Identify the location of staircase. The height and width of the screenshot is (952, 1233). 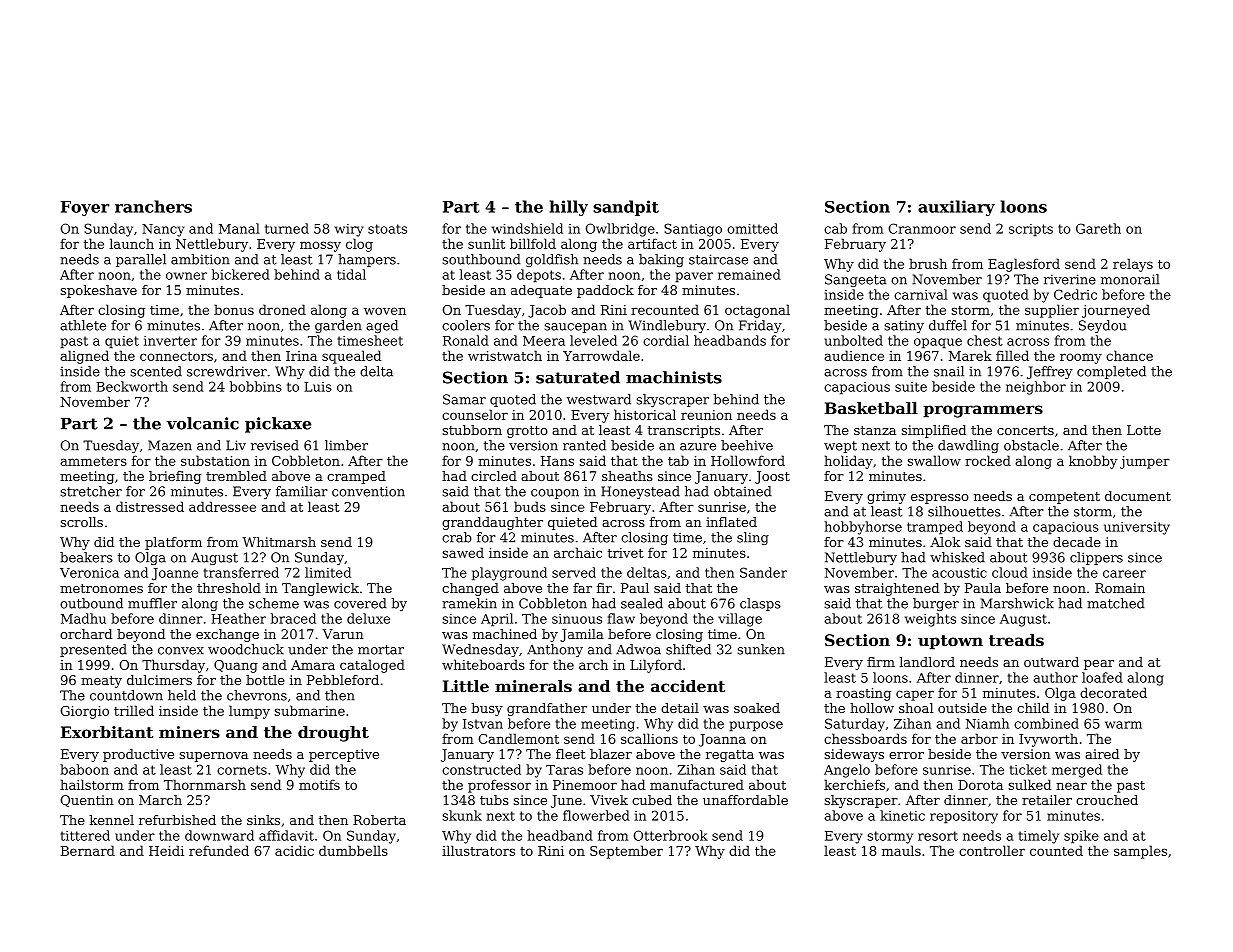
(718, 259).
